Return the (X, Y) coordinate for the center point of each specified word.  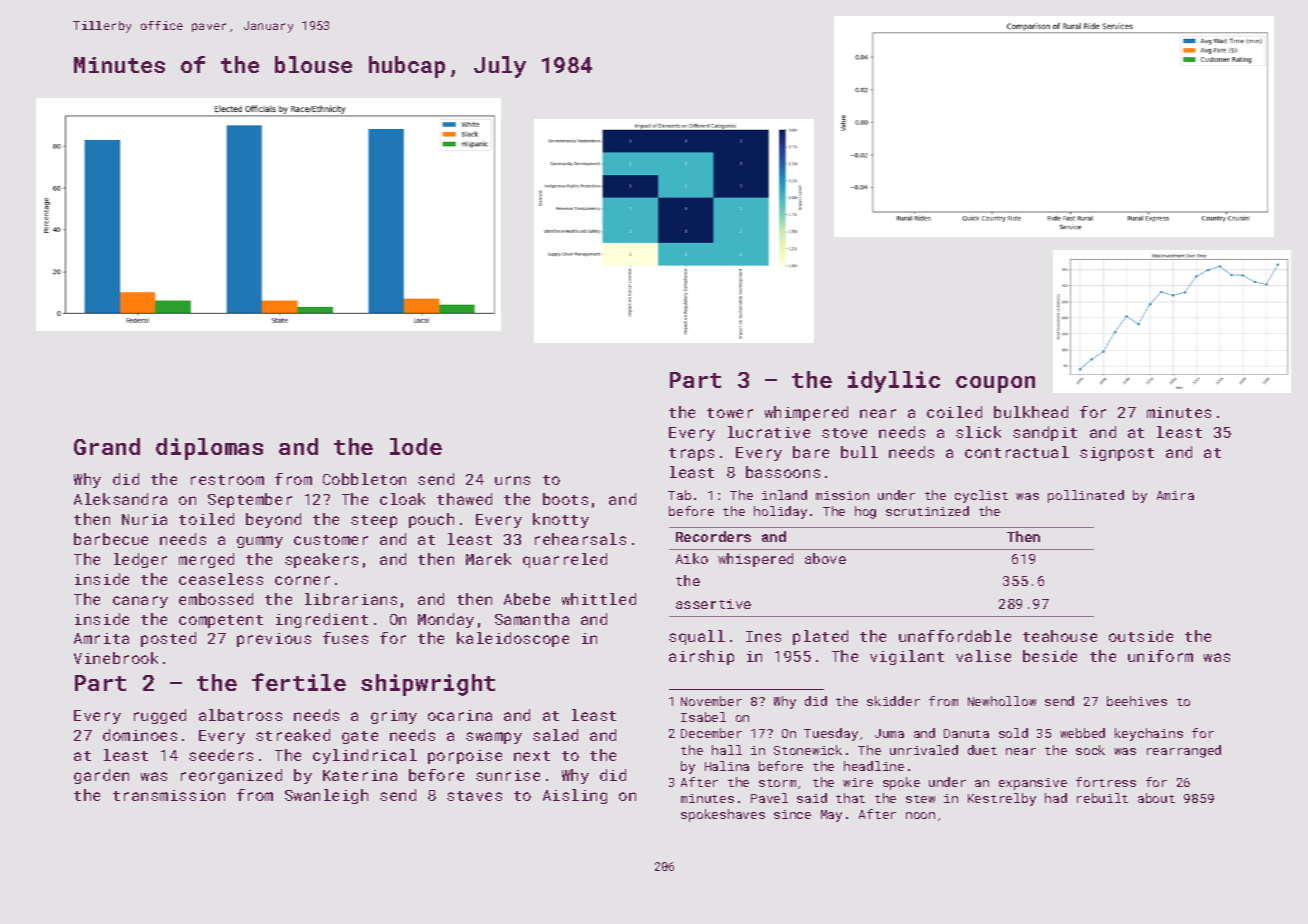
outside (1141, 636)
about (1156, 798)
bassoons (783, 472)
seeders (221, 755)
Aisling (575, 796)
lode (416, 446)
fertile (299, 682)
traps (691, 454)
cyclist (981, 496)
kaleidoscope (513, 639)
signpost (1117, 454)
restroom (227, 480)
